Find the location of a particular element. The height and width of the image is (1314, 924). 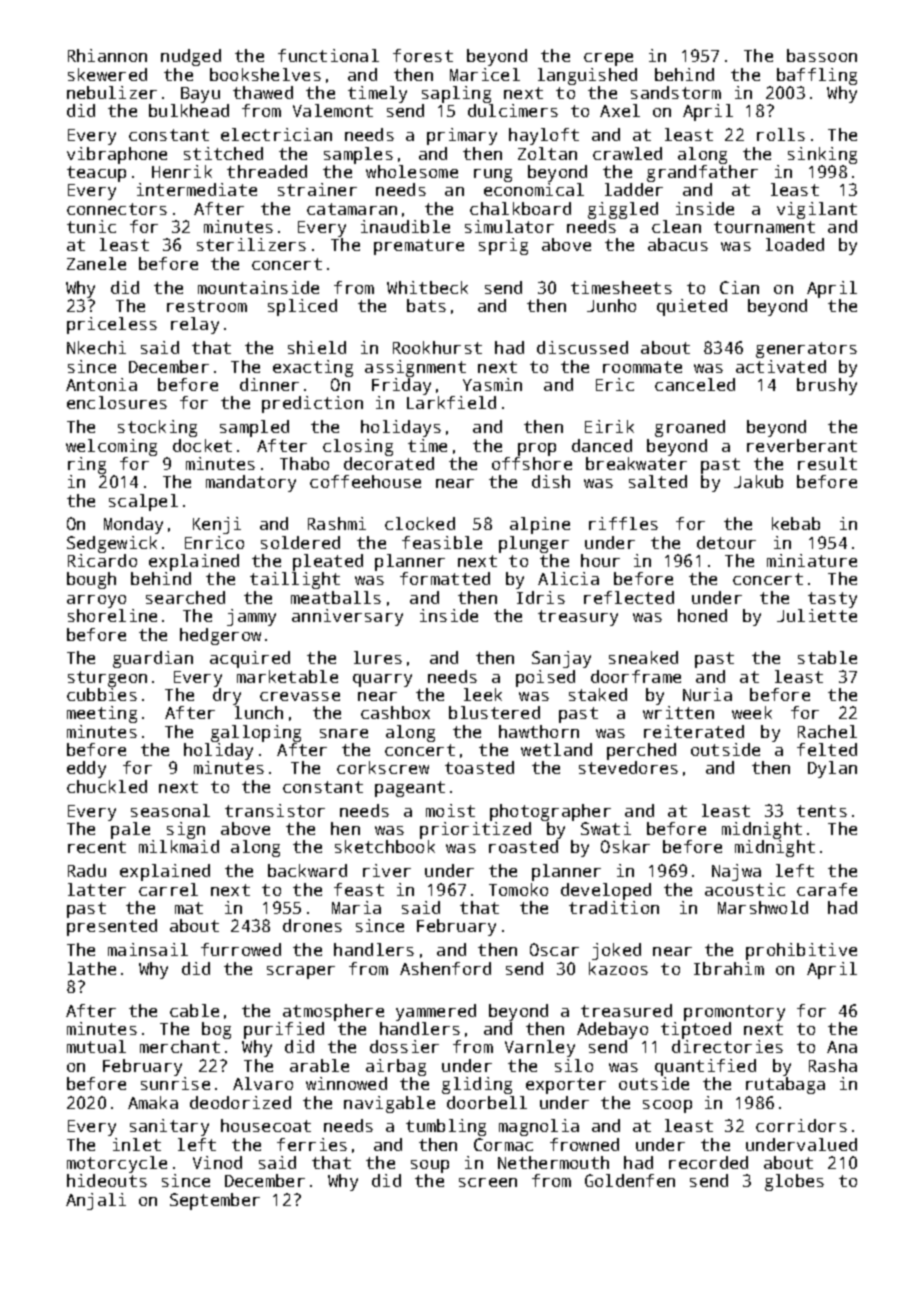

merchant is located at coordinates (180, 1046).
